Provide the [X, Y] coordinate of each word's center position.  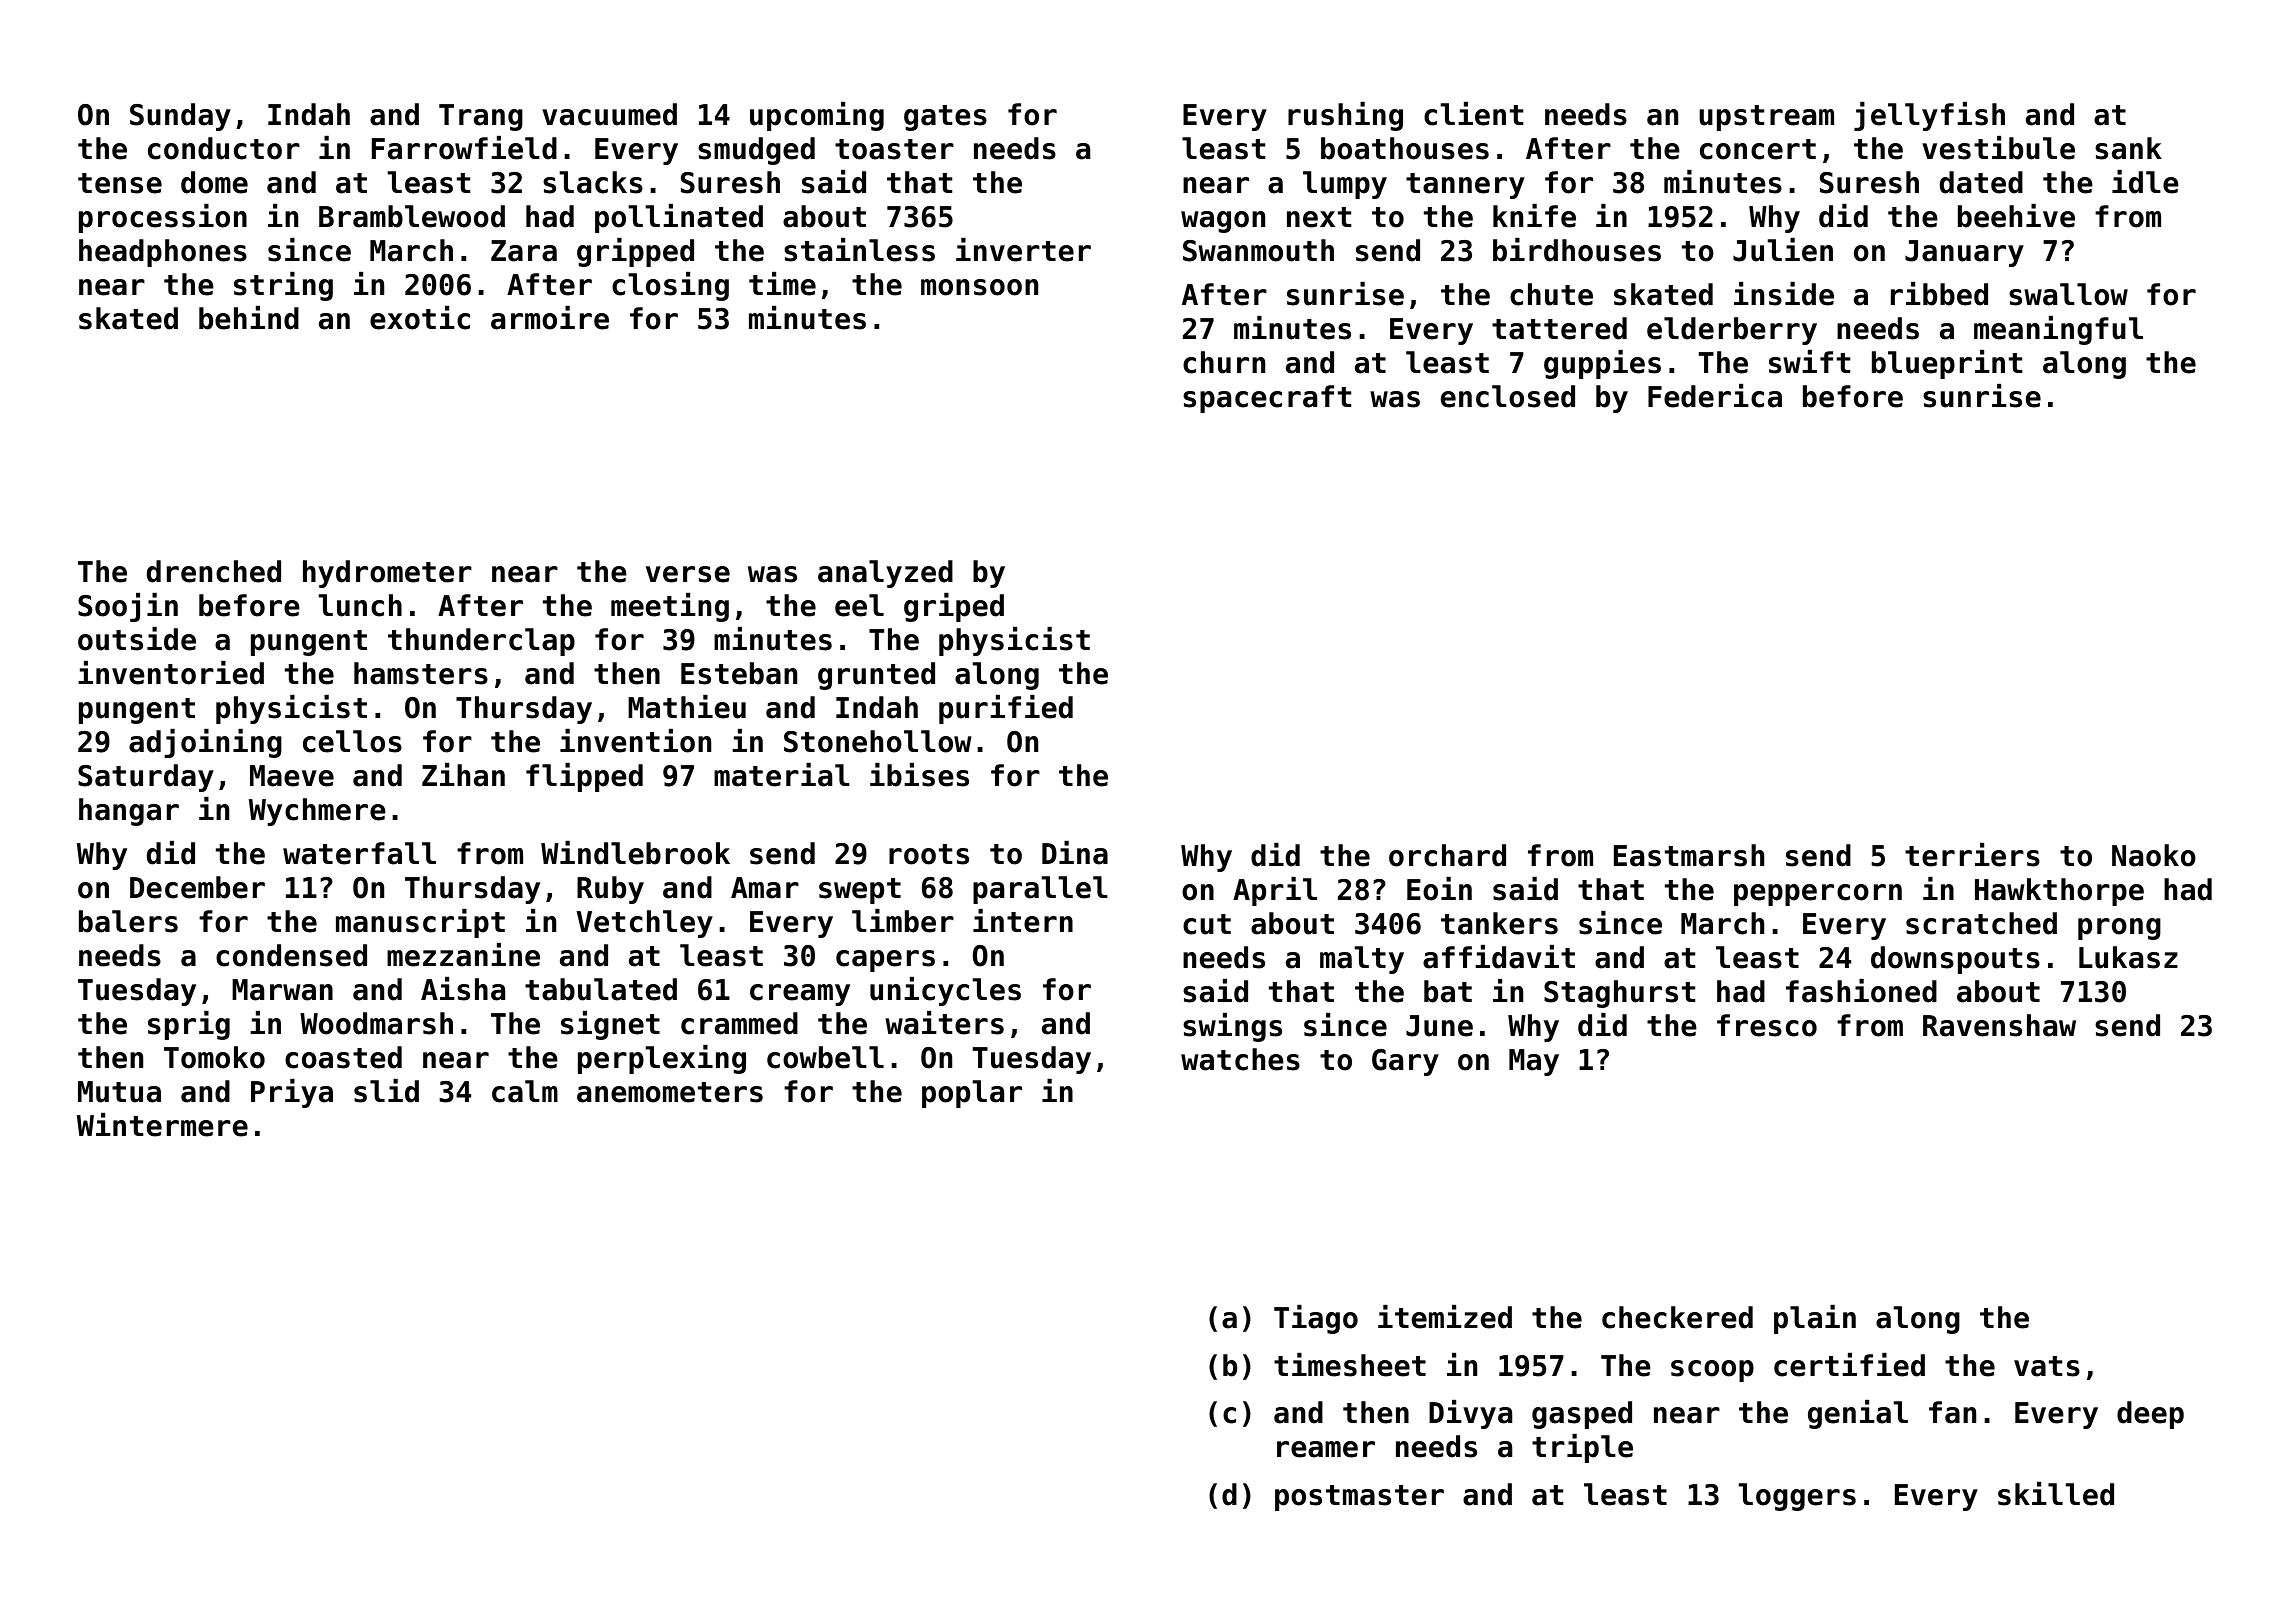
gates [945, 118]
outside [137, 639]
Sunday [180, 117]
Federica [1715, 396]
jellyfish [1929, 116]
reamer [1326, 1449]
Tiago [1316, 1319]
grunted [876, 676]
